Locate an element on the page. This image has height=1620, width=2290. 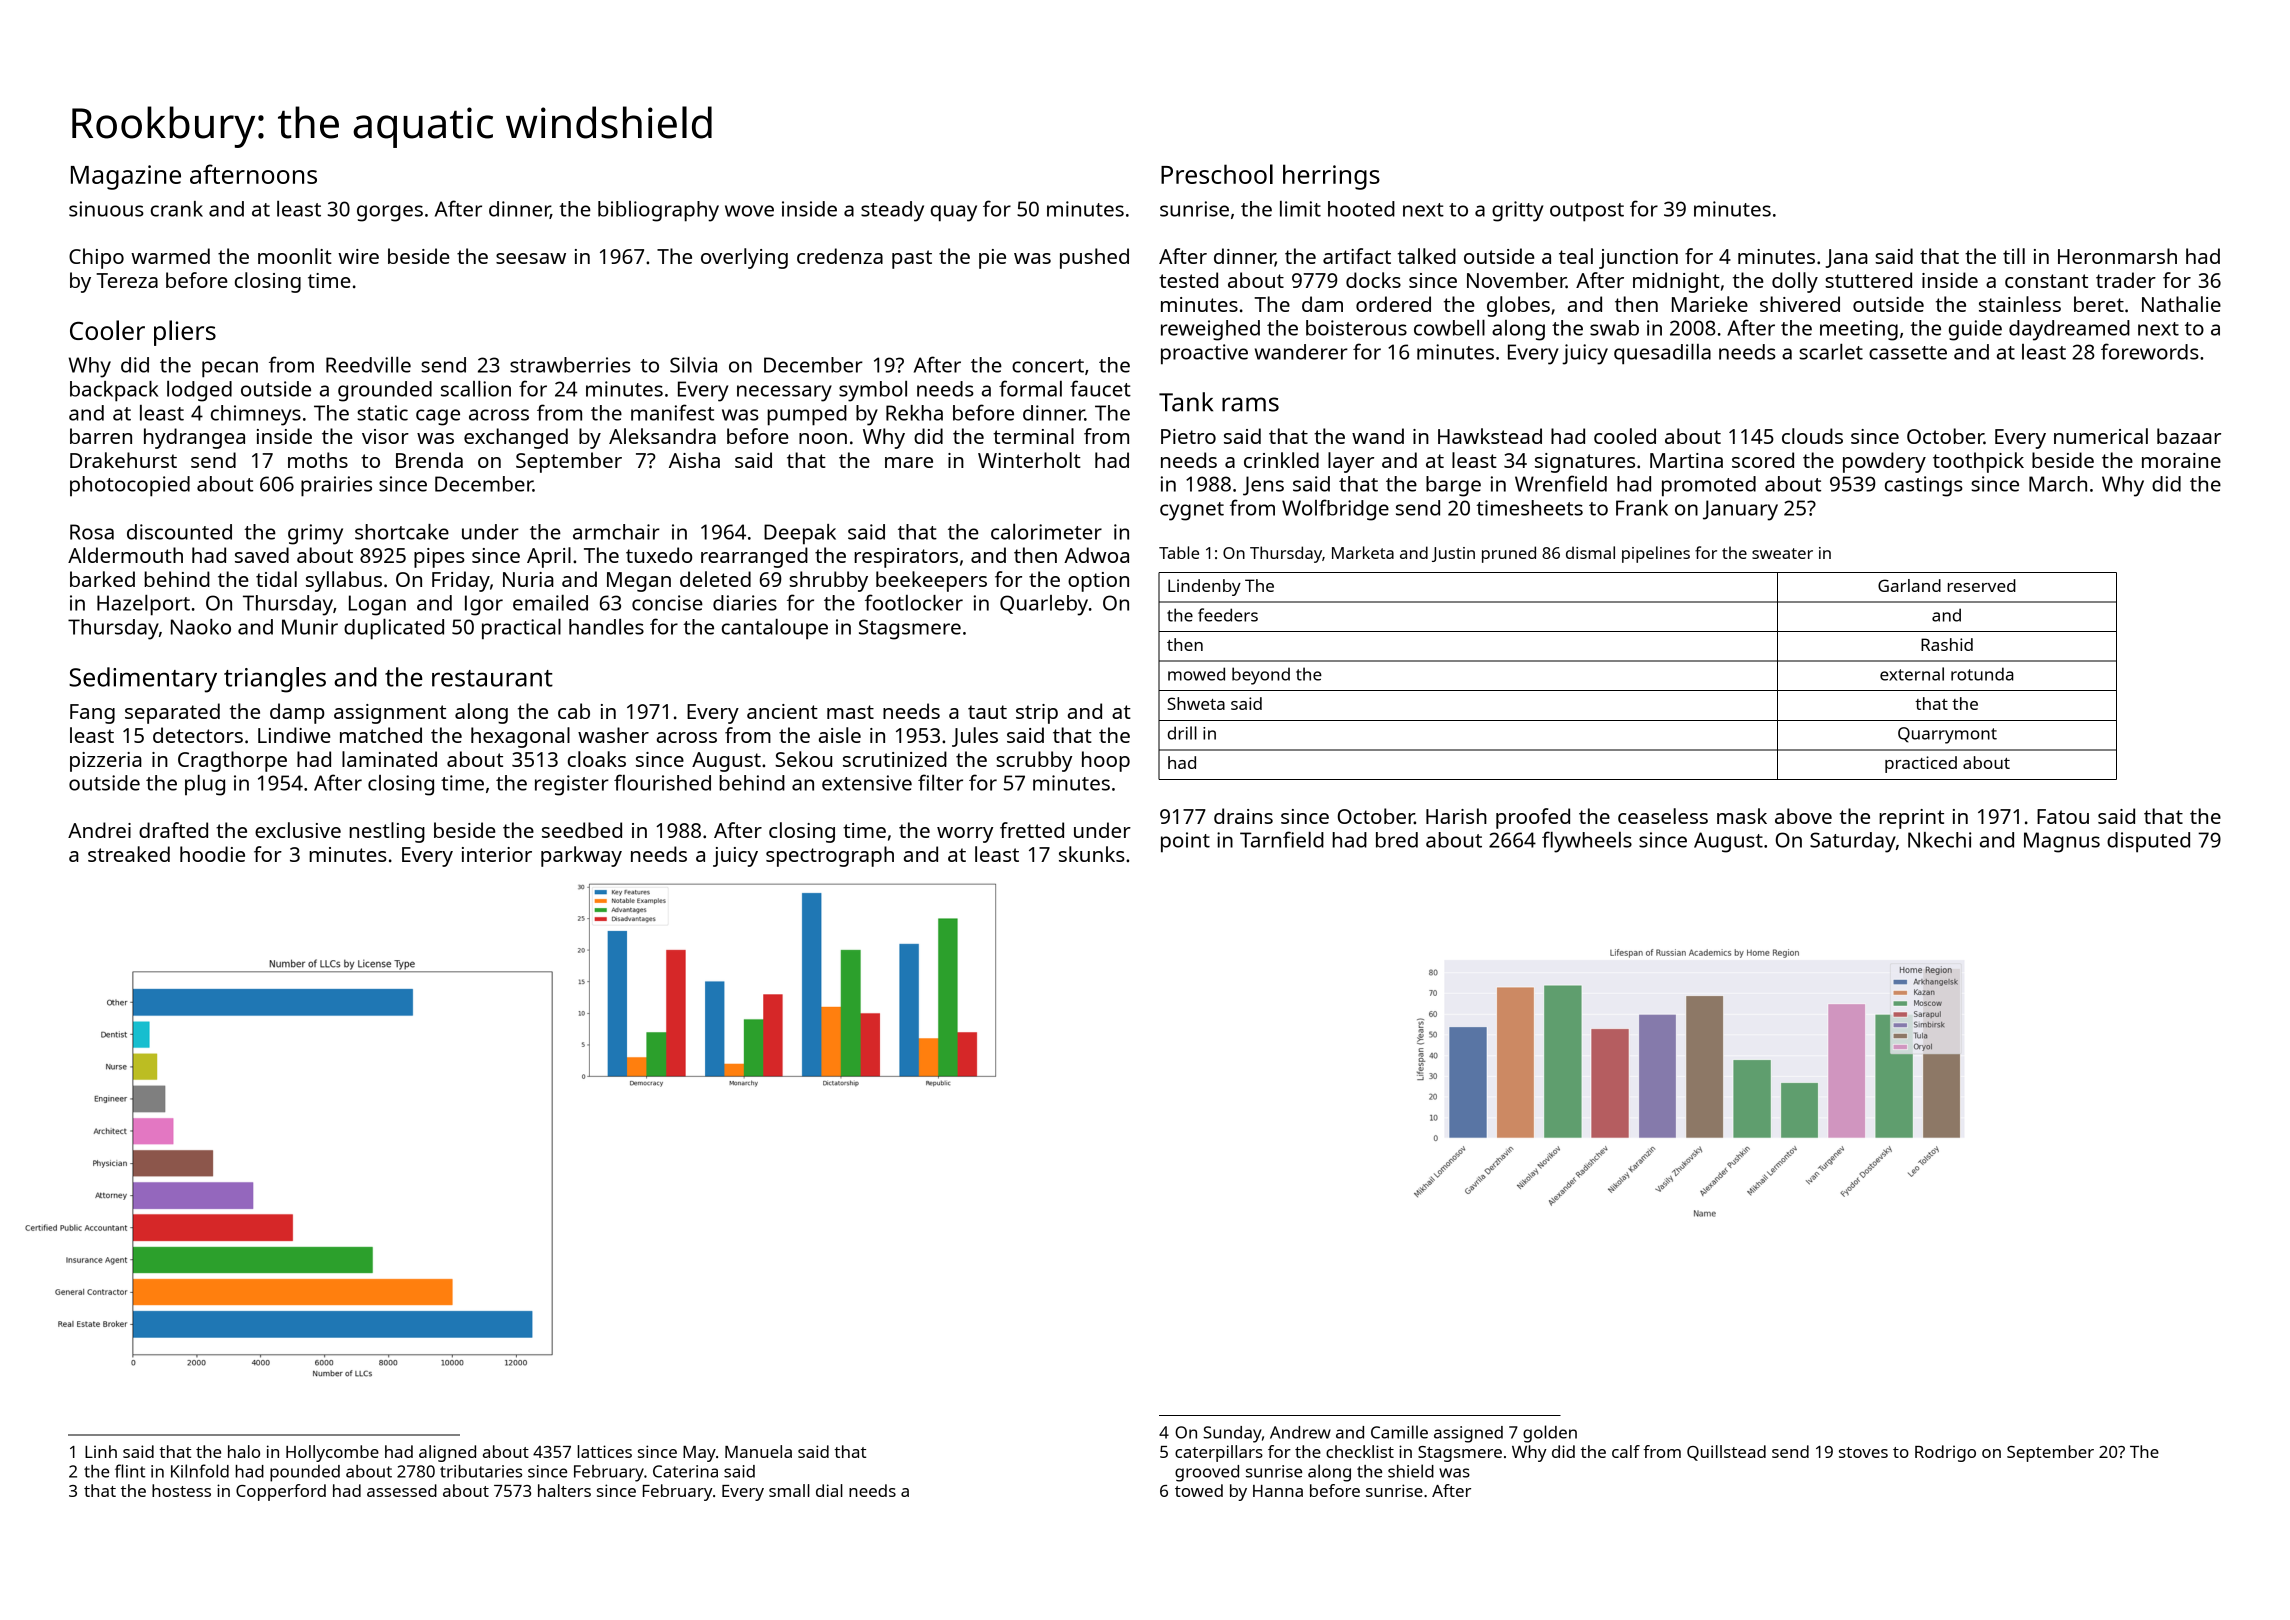
Pietro is located at coordinates (1188, 436).
